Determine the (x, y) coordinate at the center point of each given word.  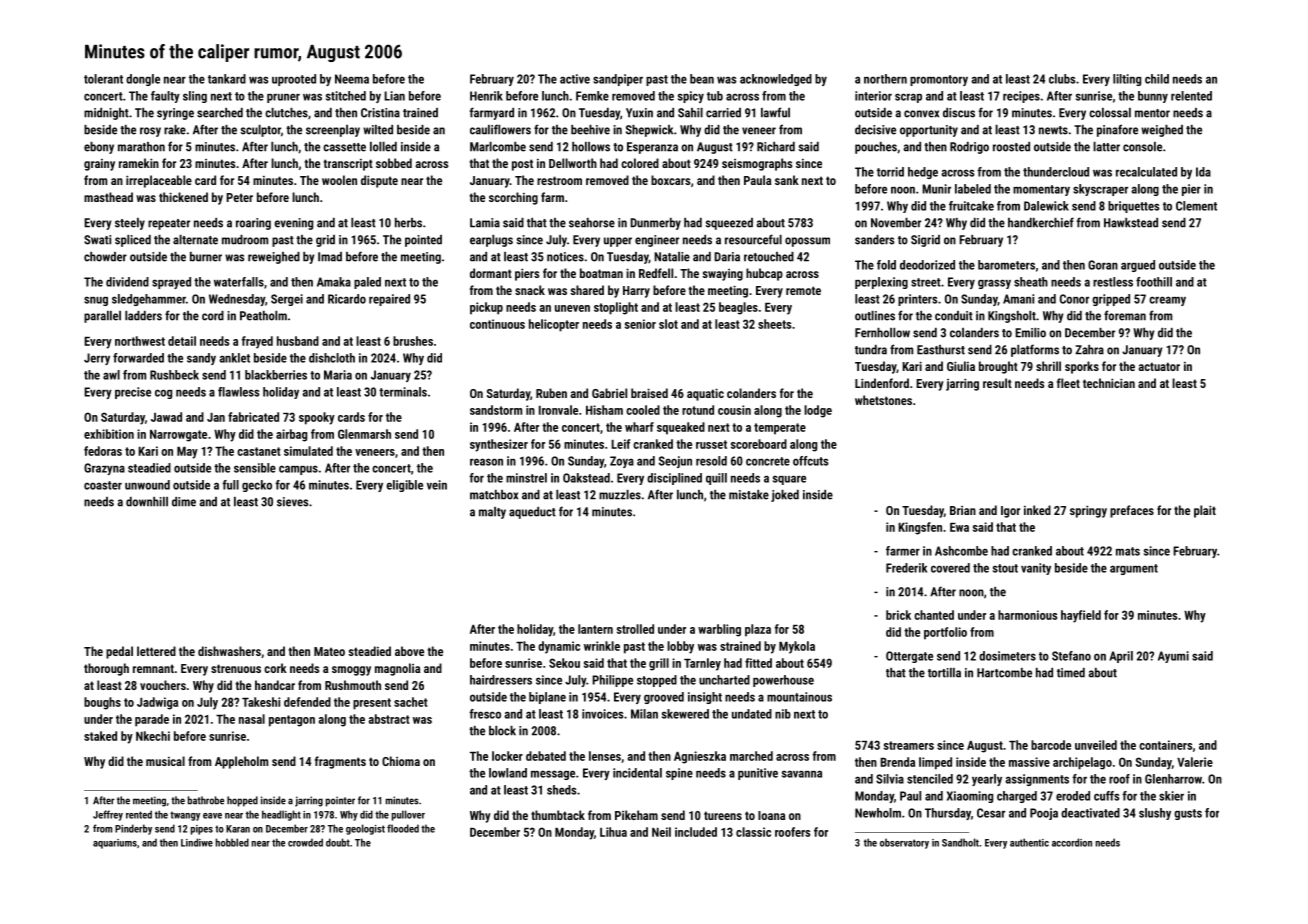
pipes (202, 830)
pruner (283, 98)
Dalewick (1046, 206)
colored (640, 163)
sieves (293, 502)
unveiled (1096, 745)
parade (152, 720)
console (1142, 147)
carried (723, 113)
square (789, 480)
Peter (239, 197)
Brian (963, 510)
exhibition (109, 434)
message (553, 775)
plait (1205, 511)
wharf (639, 427)
